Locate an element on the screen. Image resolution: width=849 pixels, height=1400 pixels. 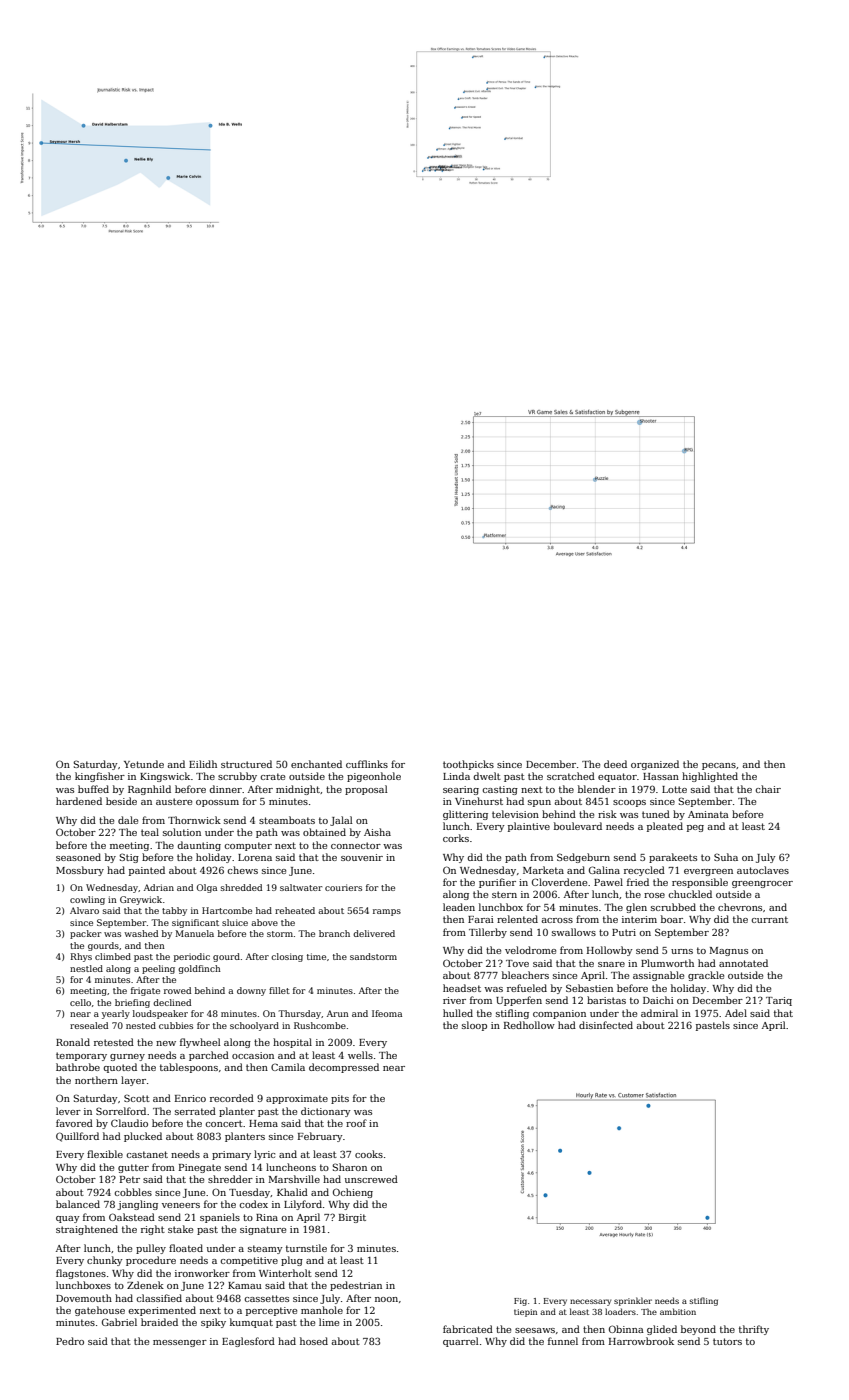
pecans is located at coordinates (719, 766).
